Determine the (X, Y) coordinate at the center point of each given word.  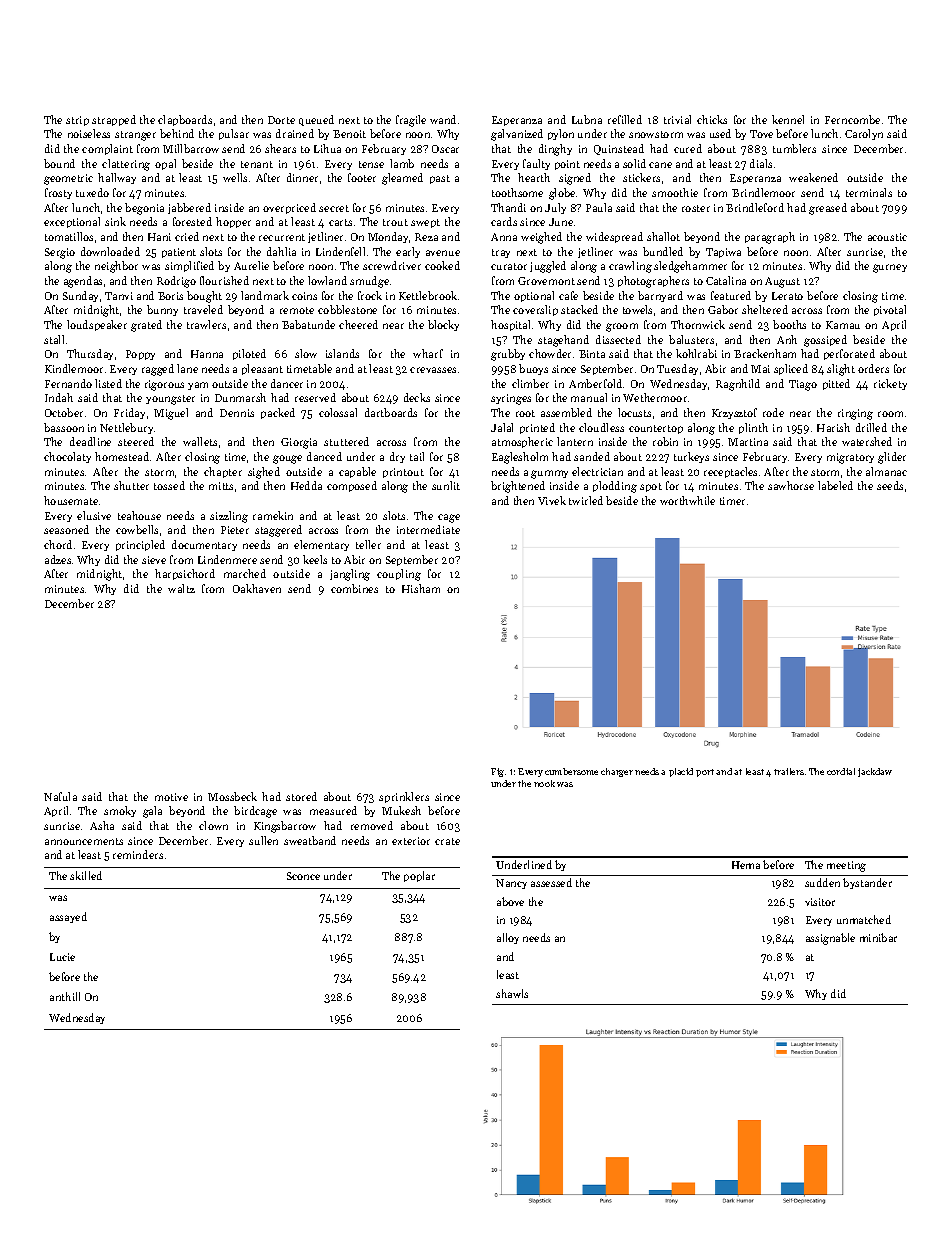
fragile (411, 121)
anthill (65, 996)
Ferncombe (852, 119)
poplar (419, 876)
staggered (278, 531)
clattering (126, 165)
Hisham (421, 588)
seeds (890, 485)
